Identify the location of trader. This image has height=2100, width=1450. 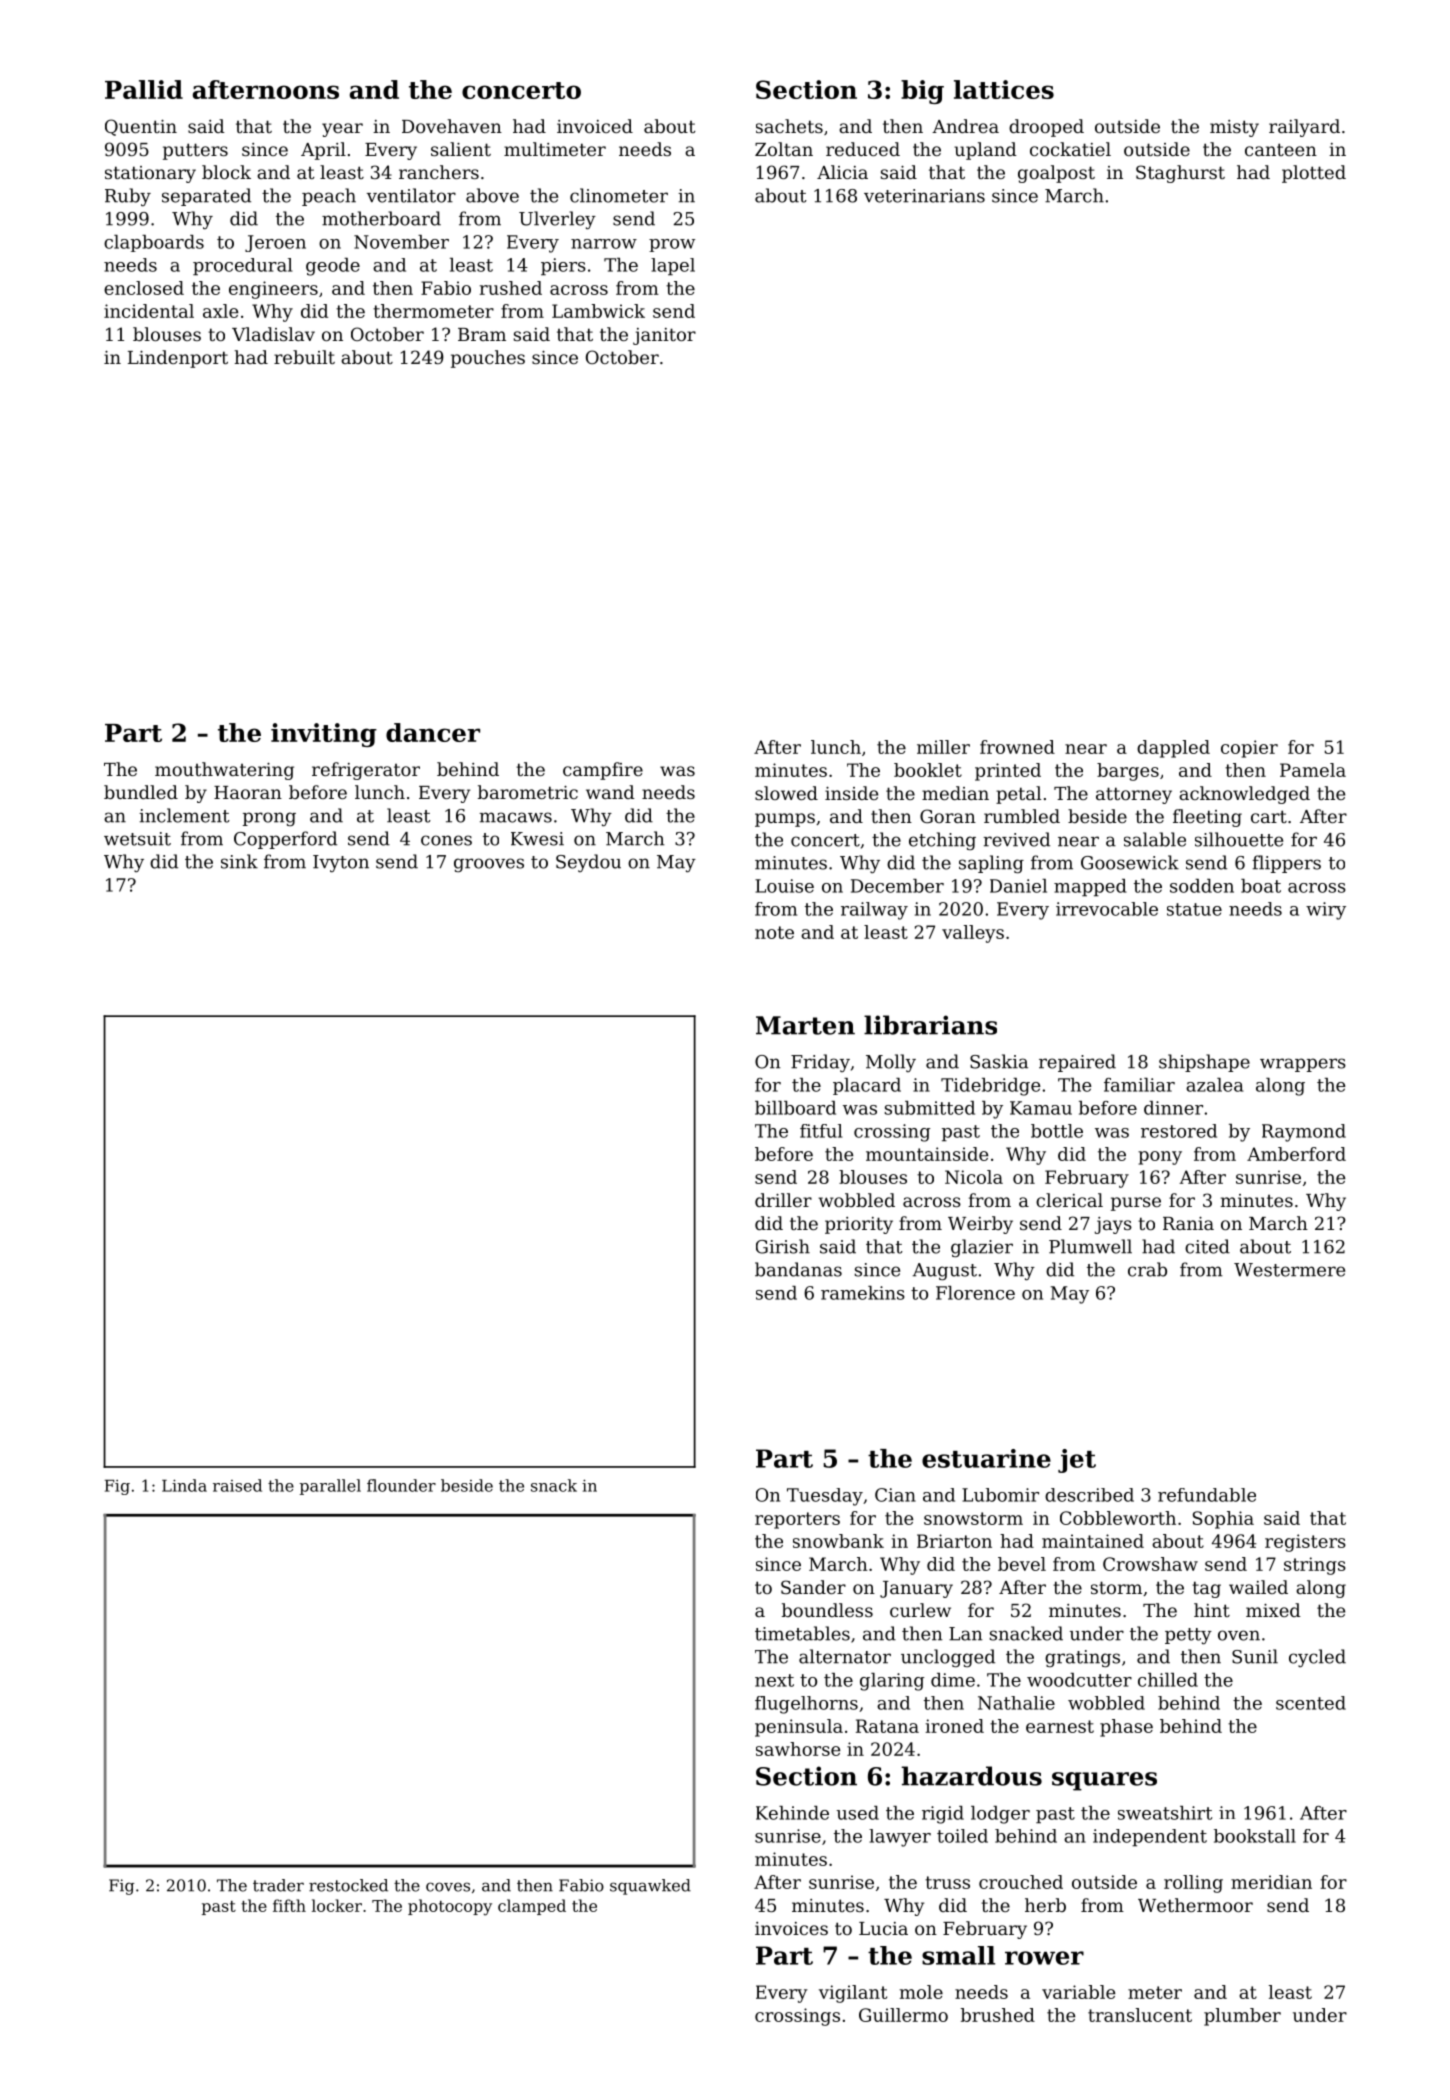
(278, 1885).
